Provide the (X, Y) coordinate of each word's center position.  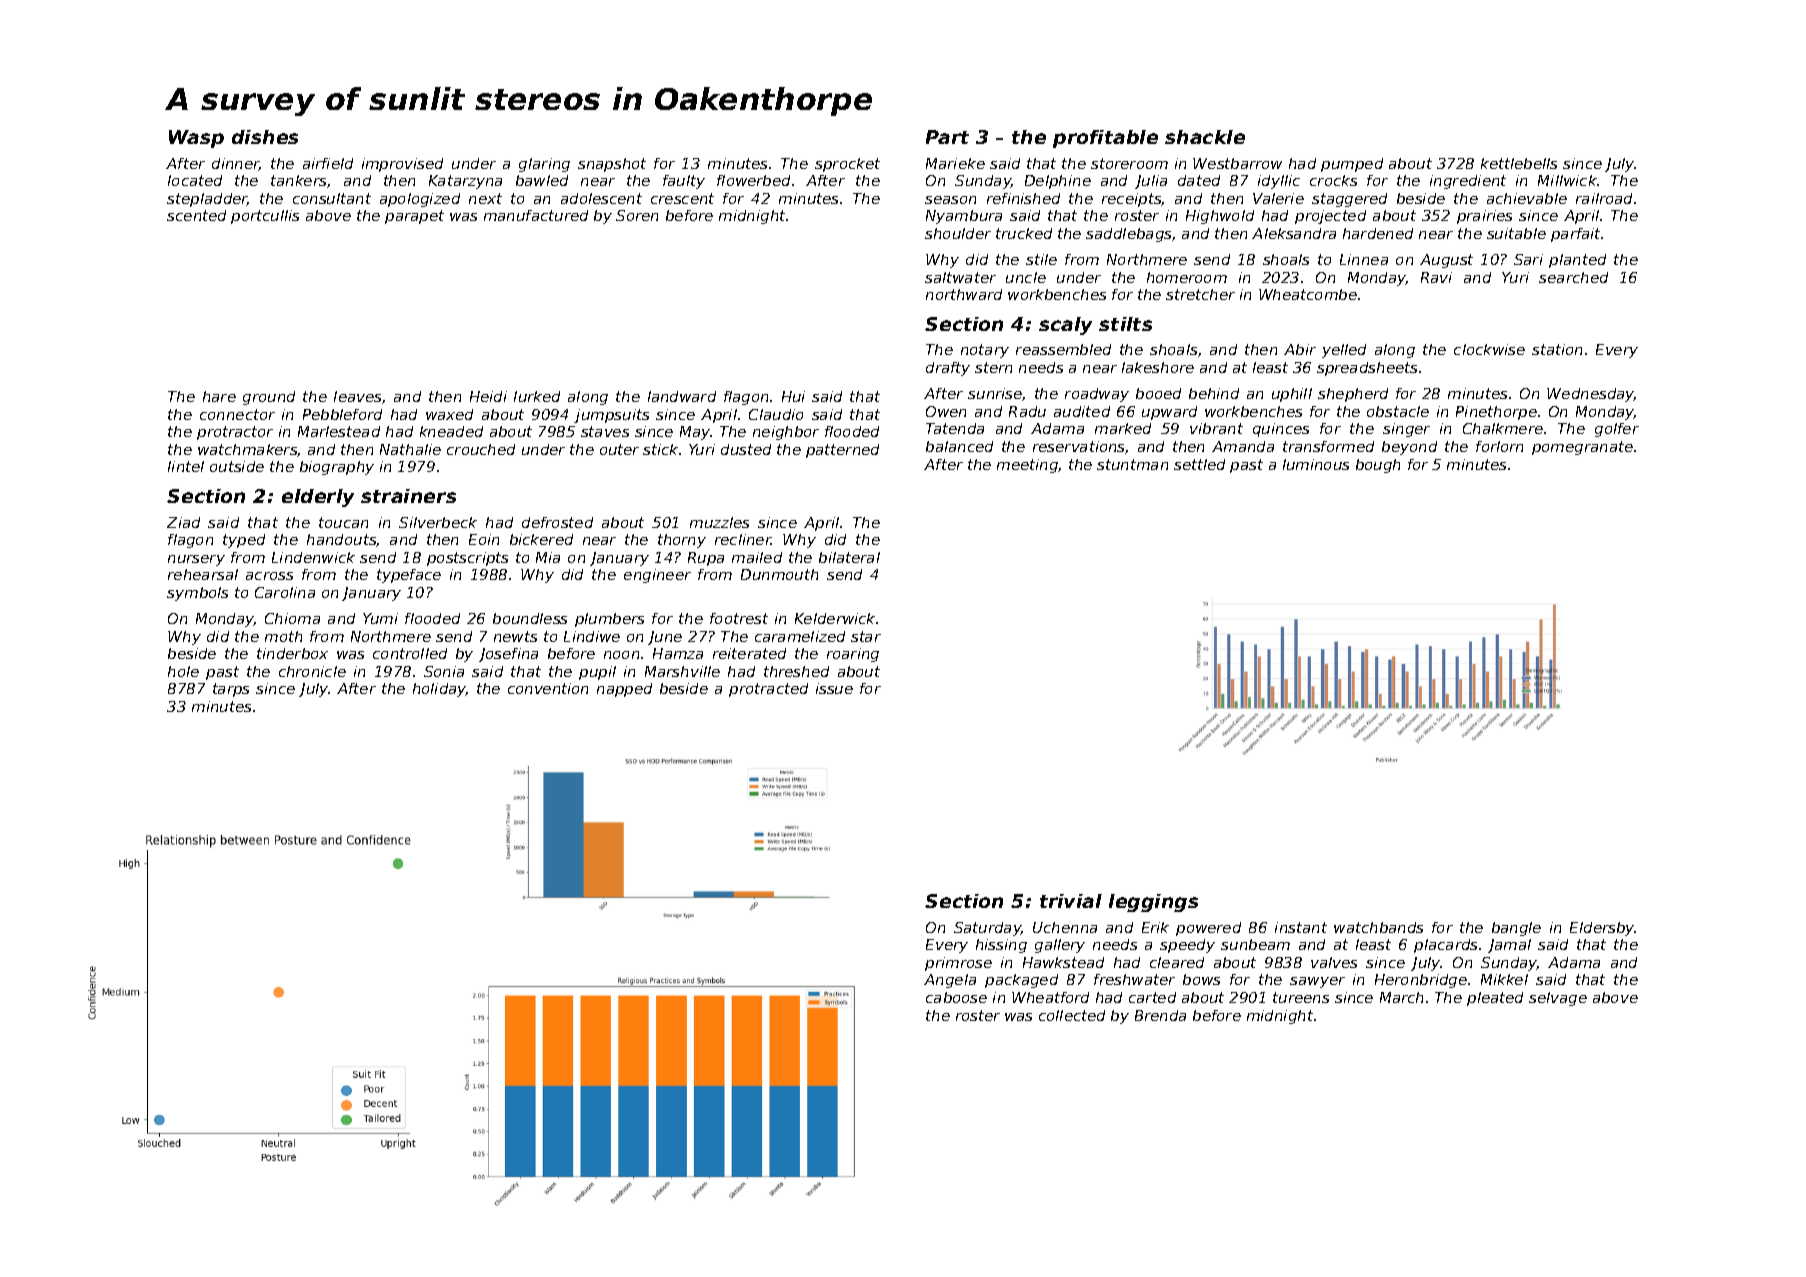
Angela (950, 981)
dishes (265, 137)
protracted (768, 690)
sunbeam (1255, 944)
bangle (1516, 929)
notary (985, 351)
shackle (1205, 137)
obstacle (1398, 411)
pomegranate (1582, 448)
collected (1072, 1015)
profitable (1105, 139)
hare (219, 396)
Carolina (285, 592)
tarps (231, 690)
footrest (739, 618)
